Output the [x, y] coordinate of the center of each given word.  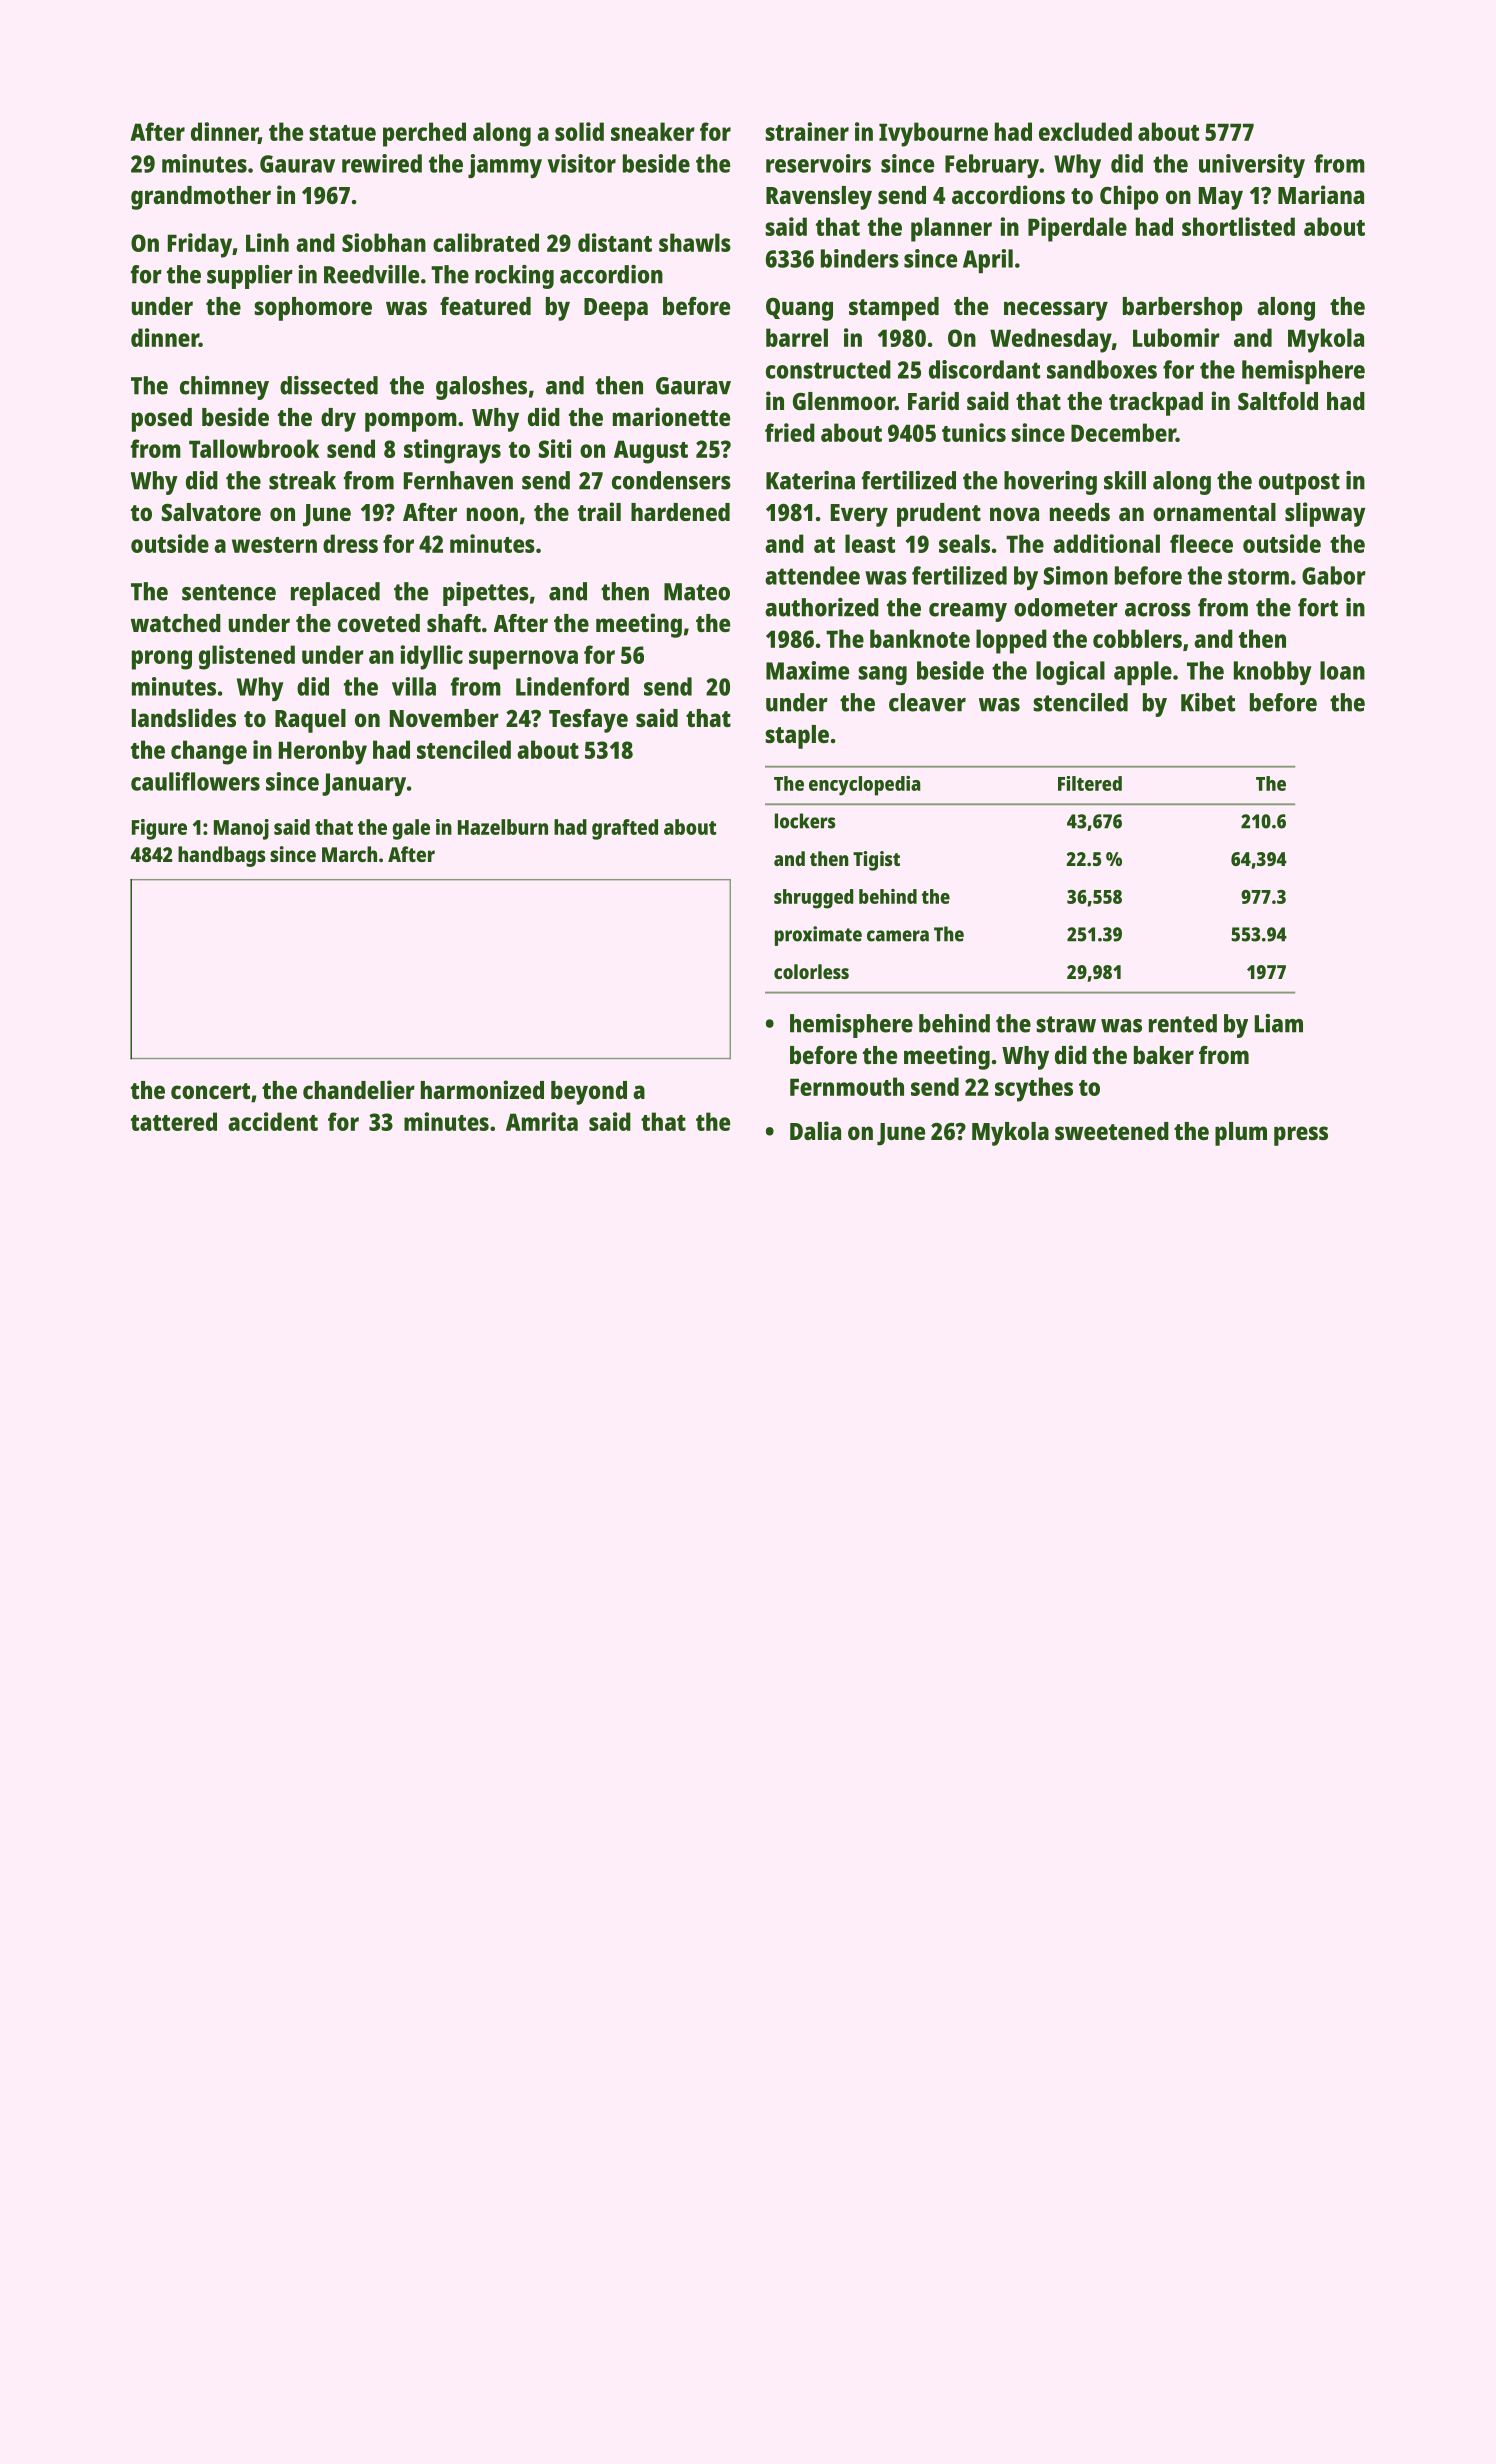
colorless [811, 971]
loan [1342, 670]
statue [342, 133]
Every [859, 515]
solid [579, 131]
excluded [1085, 131]
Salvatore [211, 512]
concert [210, 1091]
